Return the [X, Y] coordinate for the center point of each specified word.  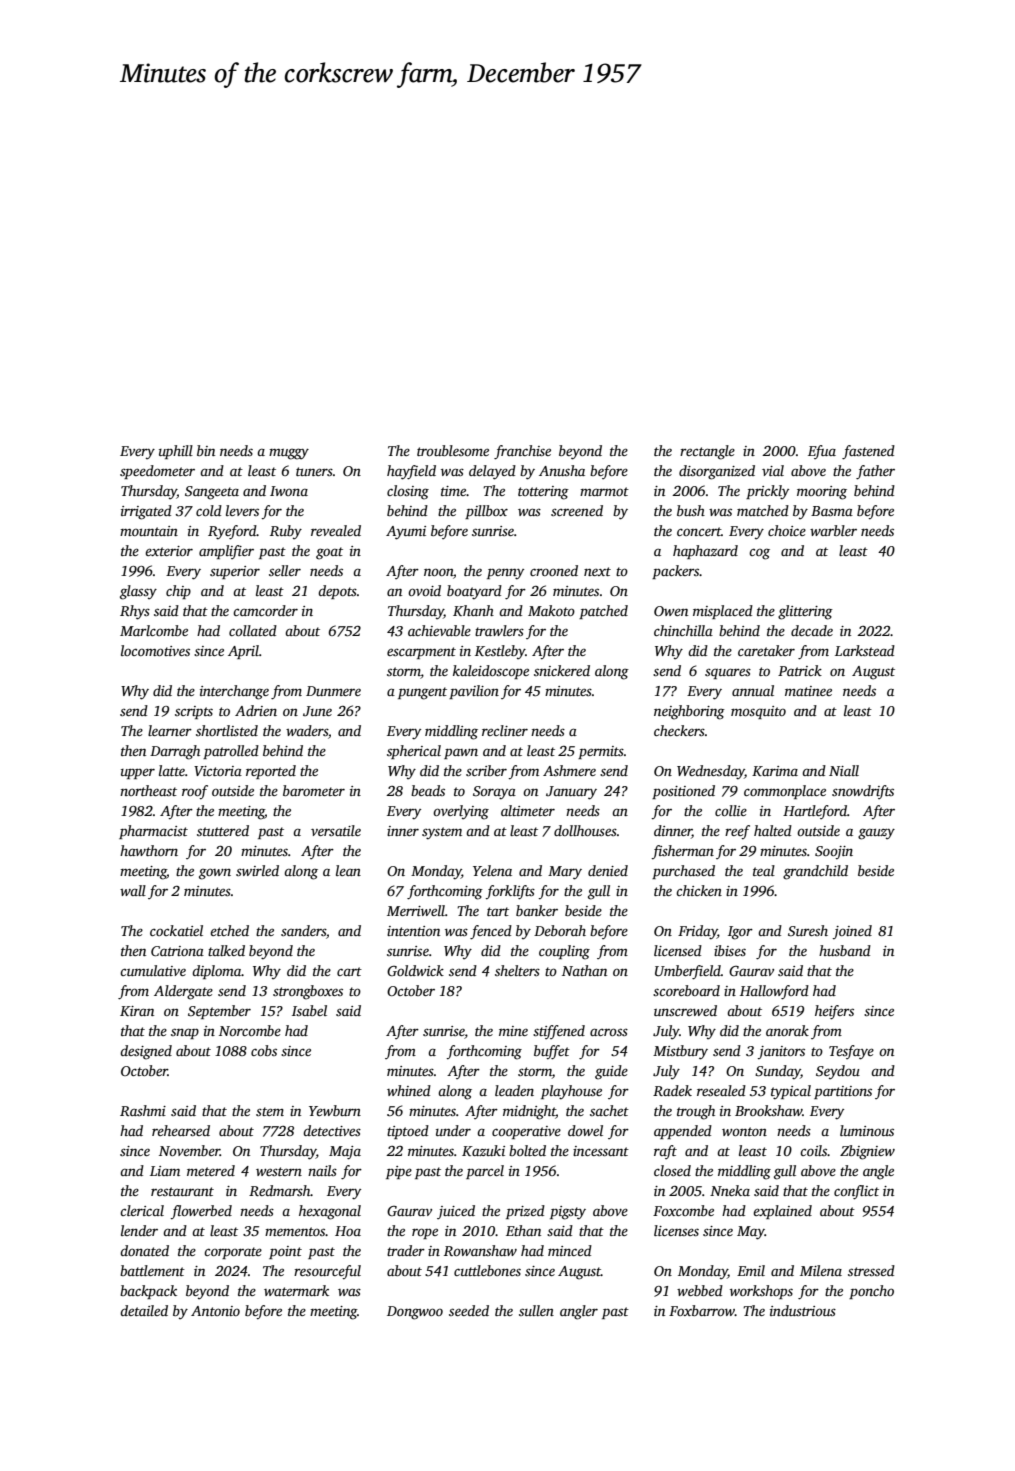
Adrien [256, 710]
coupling [564, 952]
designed [146, 1052]
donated [144, 1250]
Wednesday [711, 772]
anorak [787, 1030]
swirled [257, 870]
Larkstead [865, 650]
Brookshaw [768, 1110]
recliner [505, 730]
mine [513, 1031]
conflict [856, 1192]
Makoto [551, 610]
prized [525, 1212]
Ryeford [232, 532]
